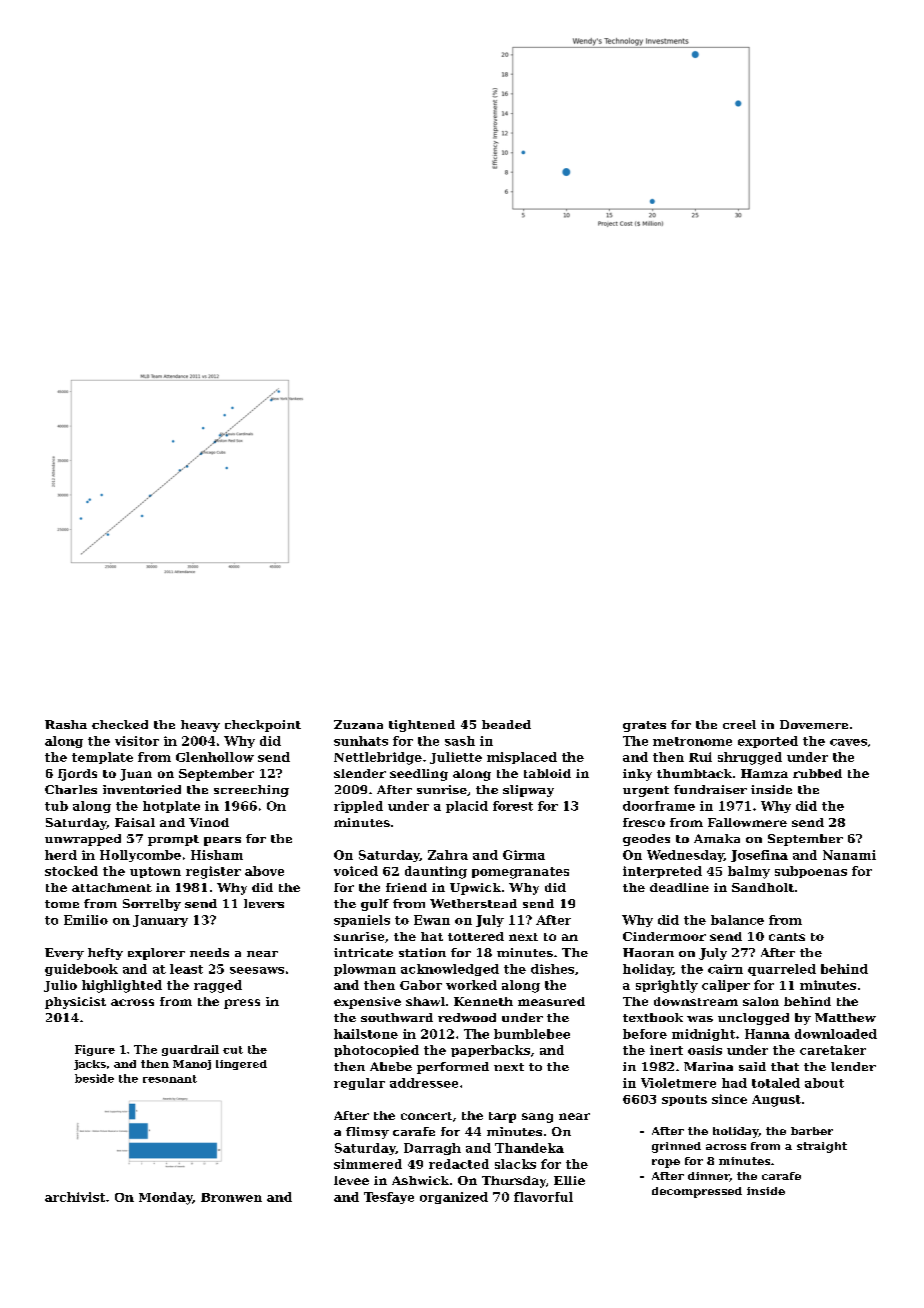 The height and width of the screenshot is (1308, 924). What do you see at coordinates (190, 1050) in the screenshot?
I see `guardrail` at bounding box center [190, 1050].
